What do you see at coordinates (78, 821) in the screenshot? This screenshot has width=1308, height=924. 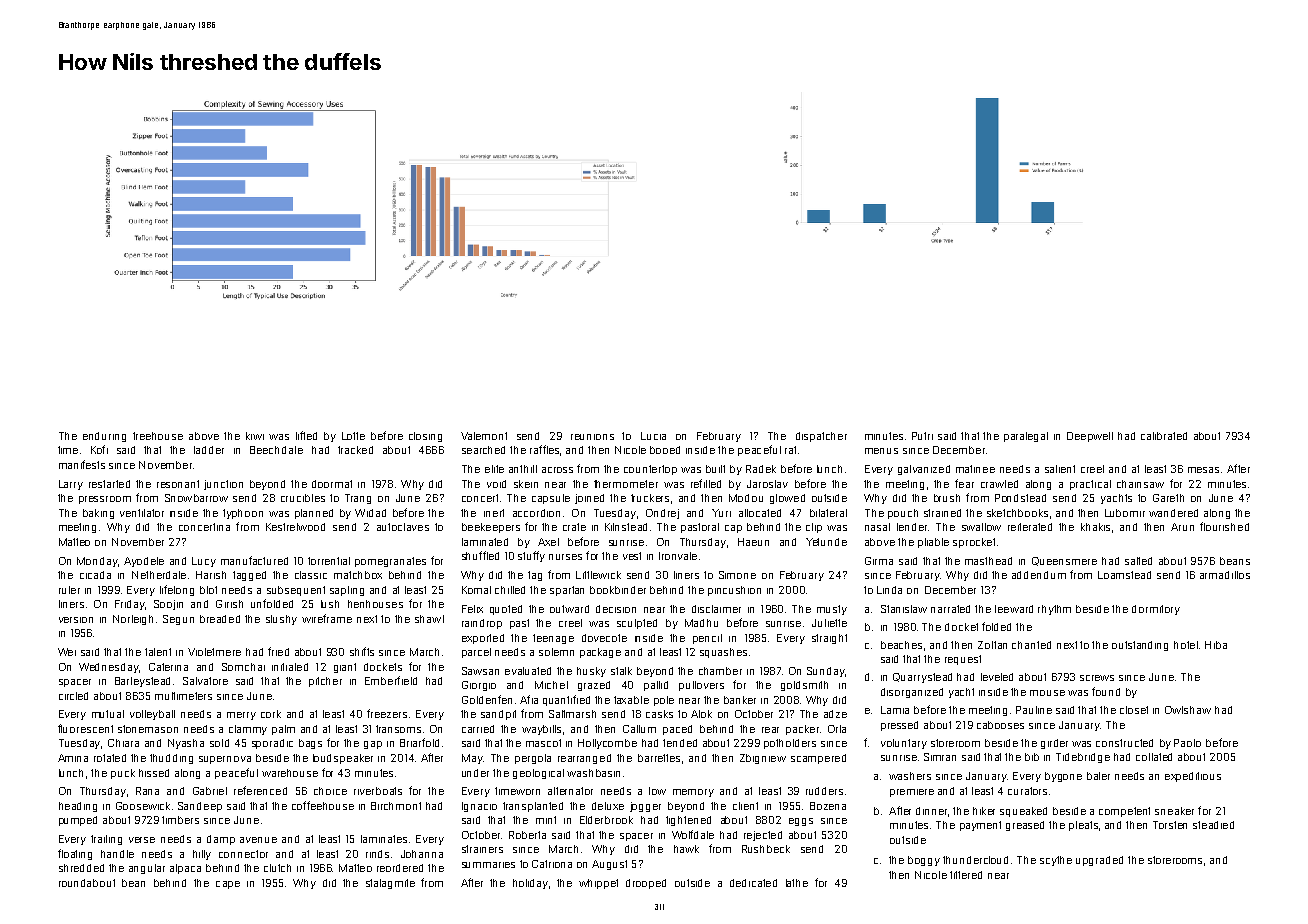 I see `pumped` at bounding box center [78, 821].
